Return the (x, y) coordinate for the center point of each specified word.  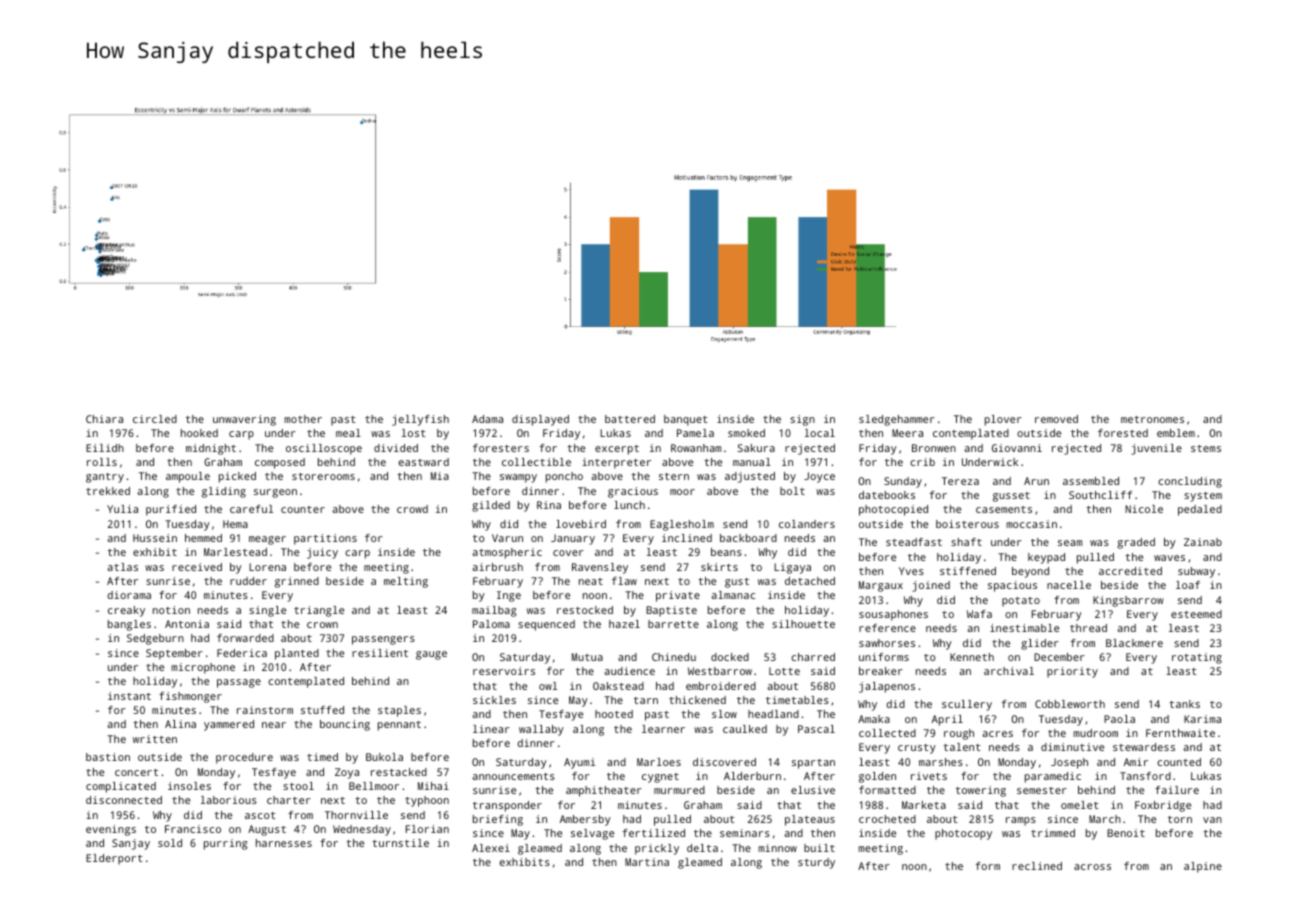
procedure (244, 758)
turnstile (400, 843)
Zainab (1203, 542)
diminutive (1072, 747)
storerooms (323, 476)
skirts (719, 567)
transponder (507, 806)
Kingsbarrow (1128, 601)
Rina (549, 505)
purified (171, 510)
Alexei (491, 848)
